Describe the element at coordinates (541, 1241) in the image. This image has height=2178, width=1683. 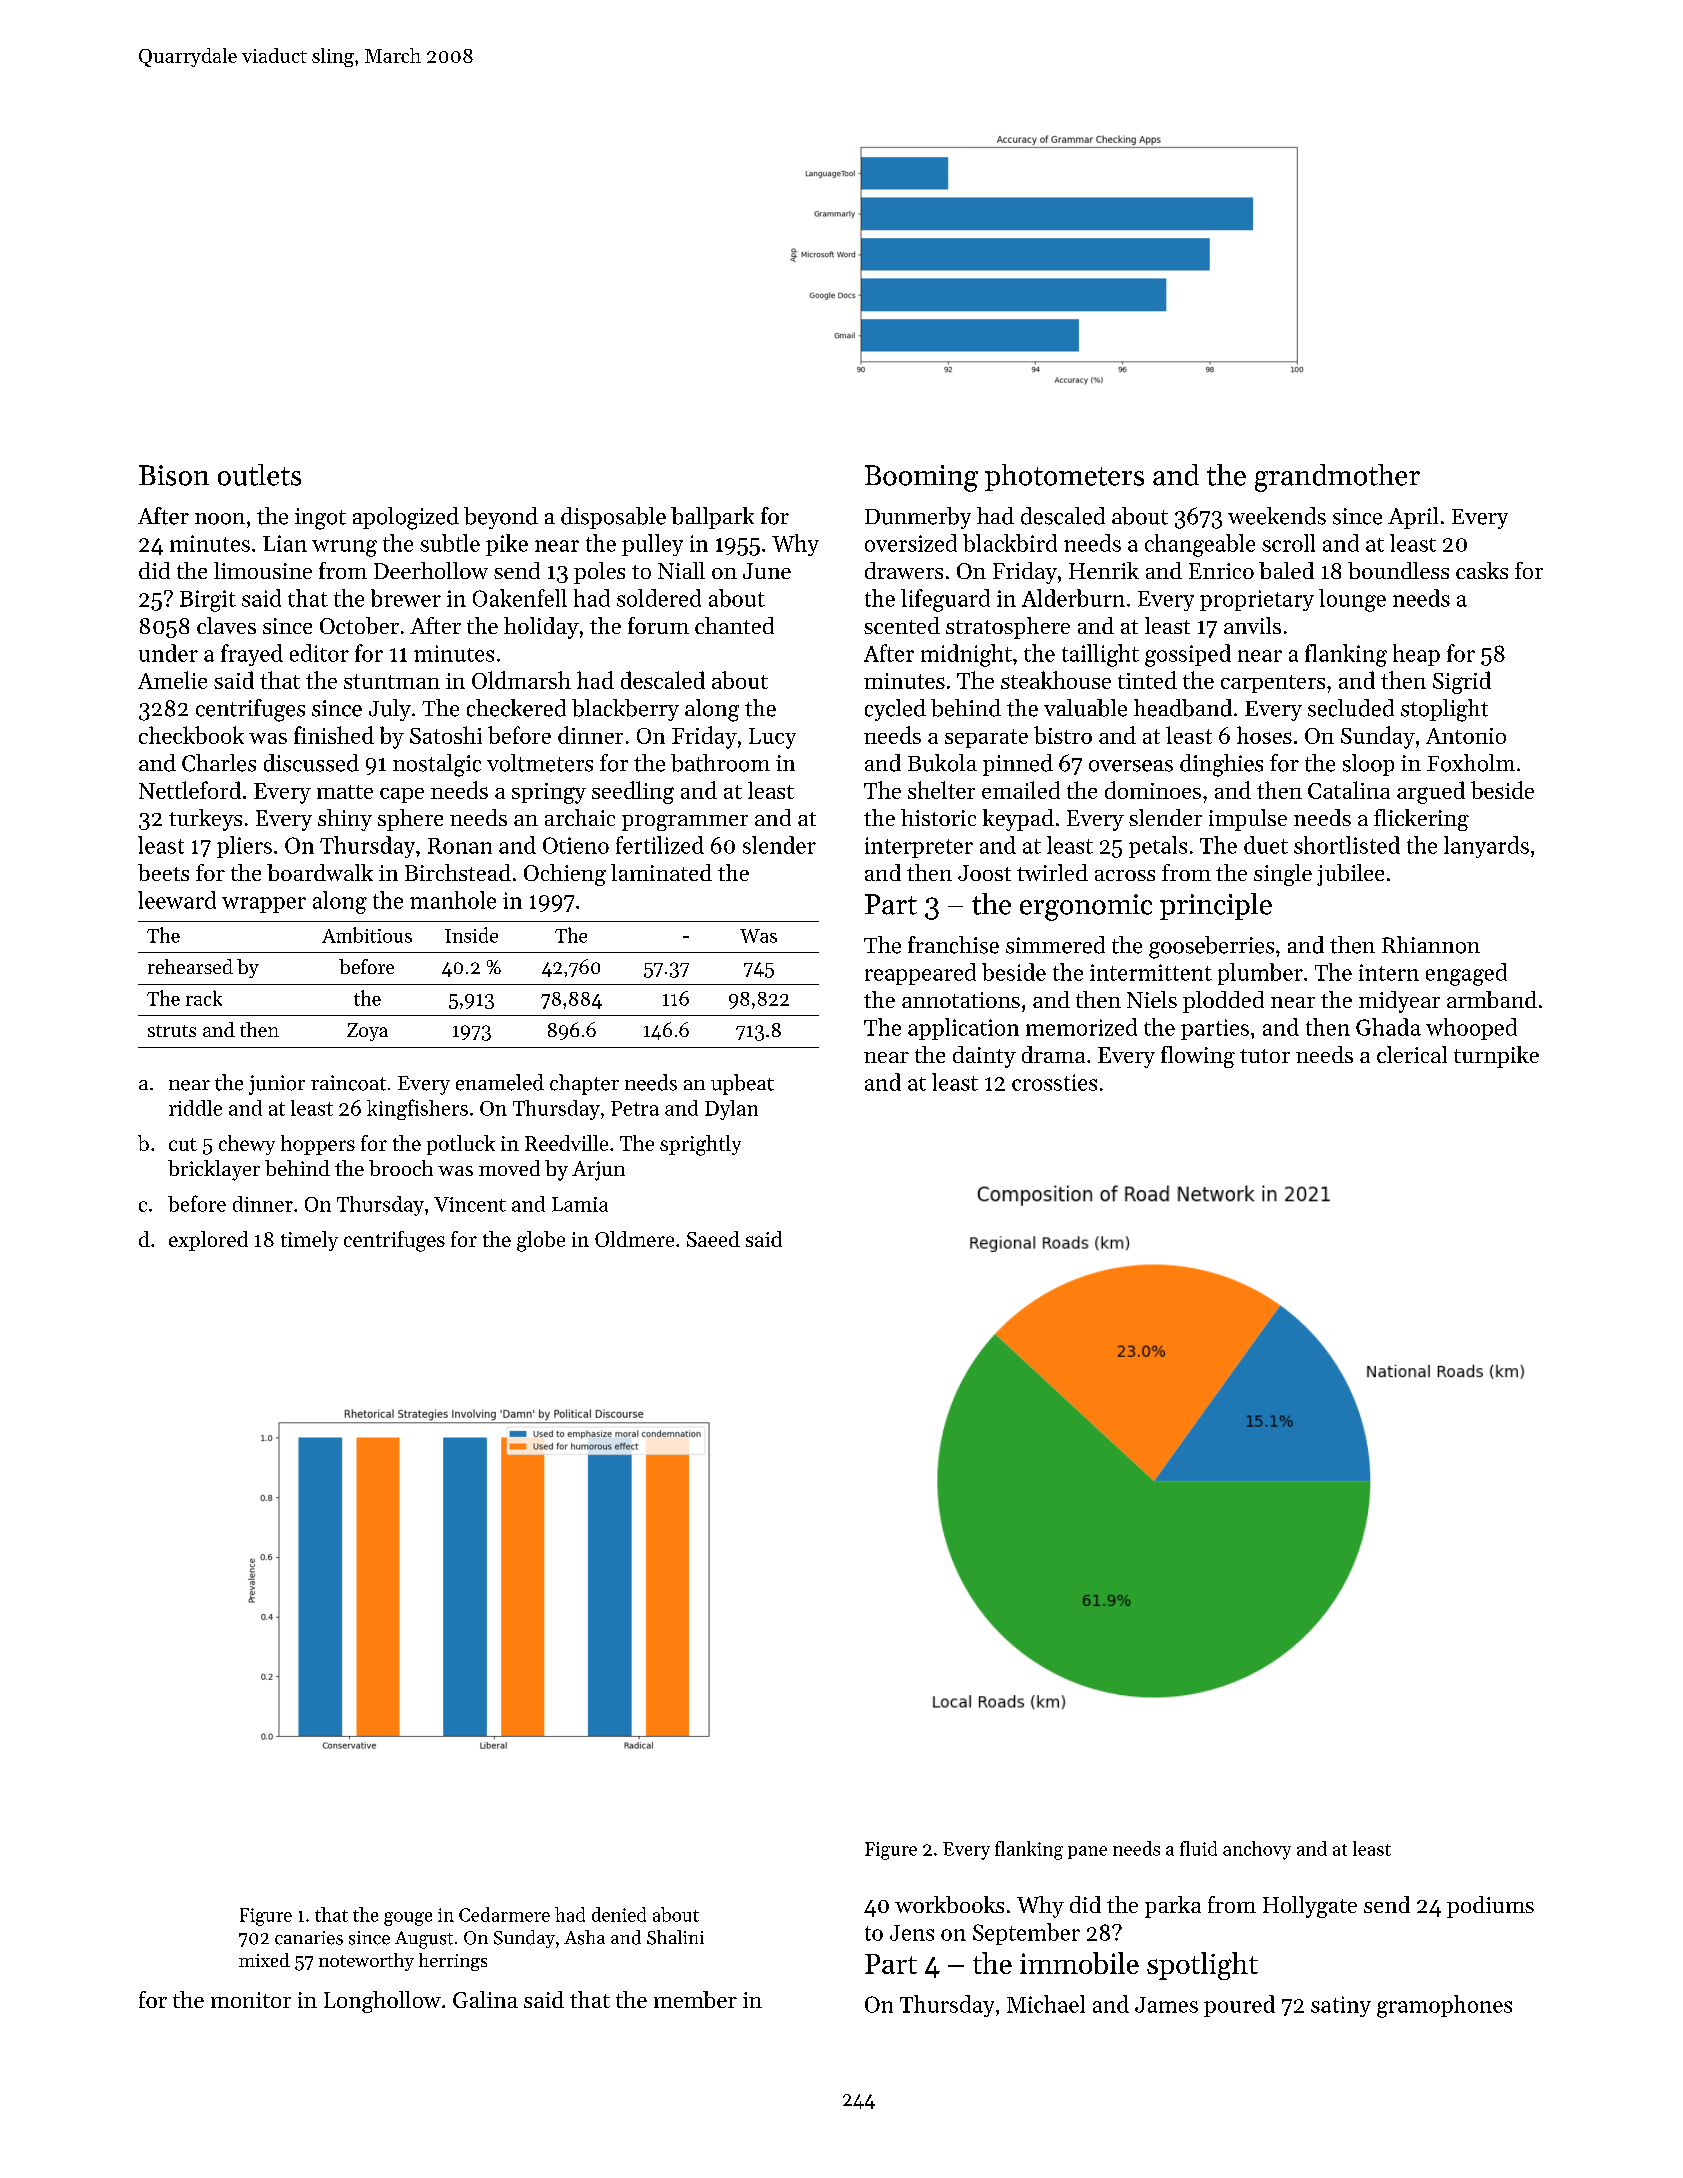
I see `globe` at that location.
